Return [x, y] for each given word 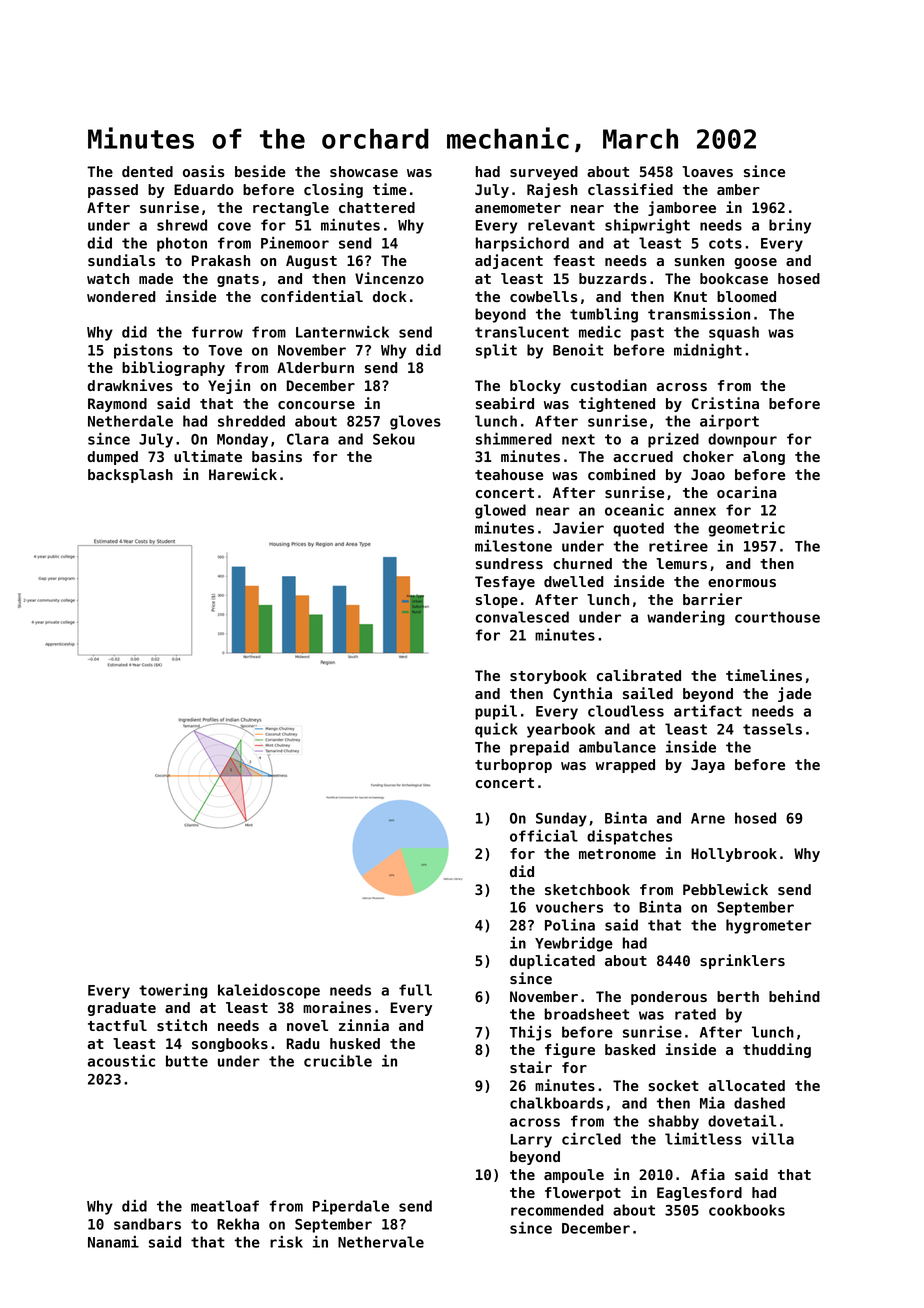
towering [173, 991]
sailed [648, 693]
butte [187, 1061]
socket [673, 1085]
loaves [707, 171]
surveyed [544, 173]
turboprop [513, 766]
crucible [338, 1061]
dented [147, 171]
